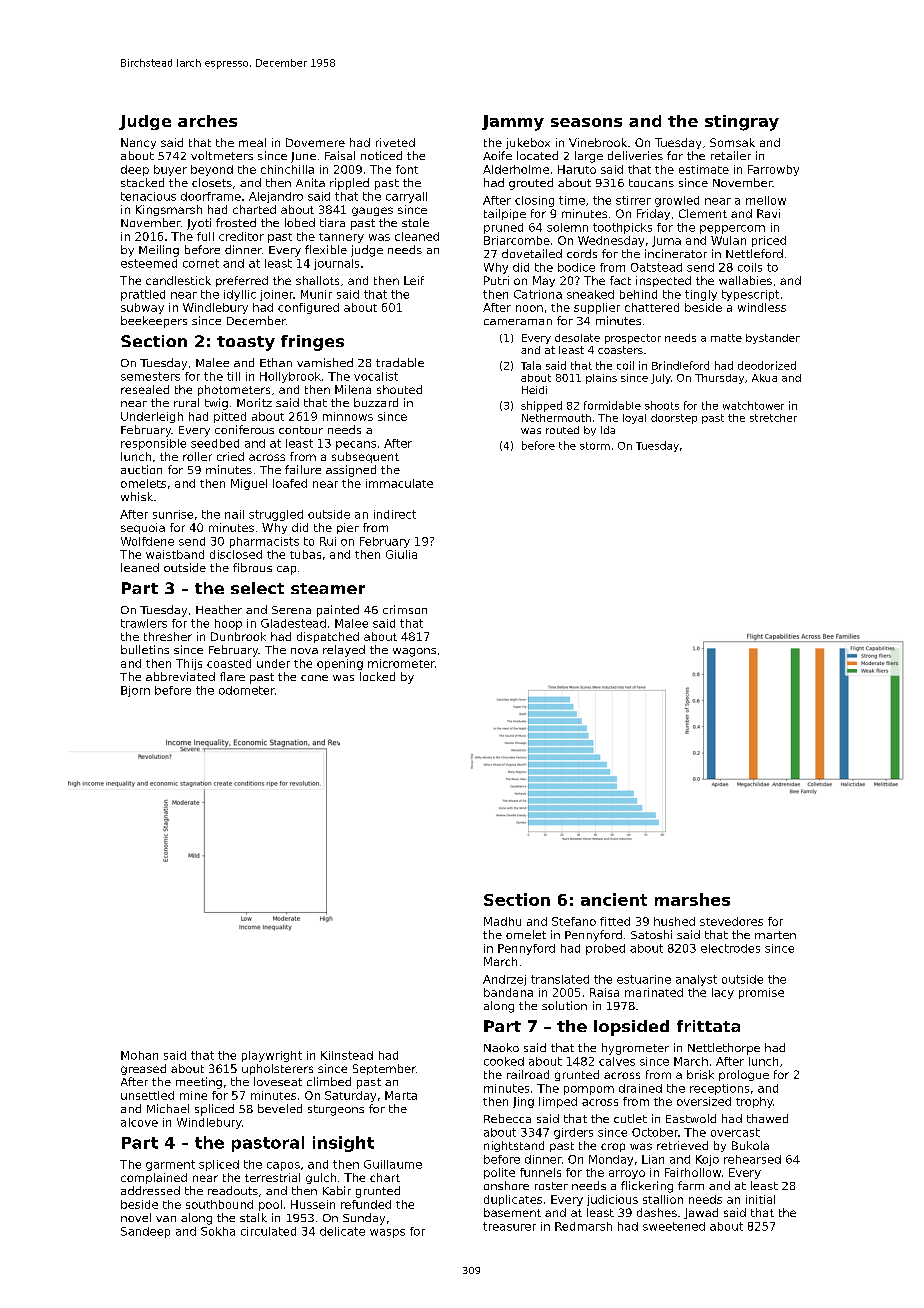 This screenshot has width=924, height=1308. What do you see at coordinates (414, 280) in the screenshot?
I see `Leif` at bounding box center [414, 280].
